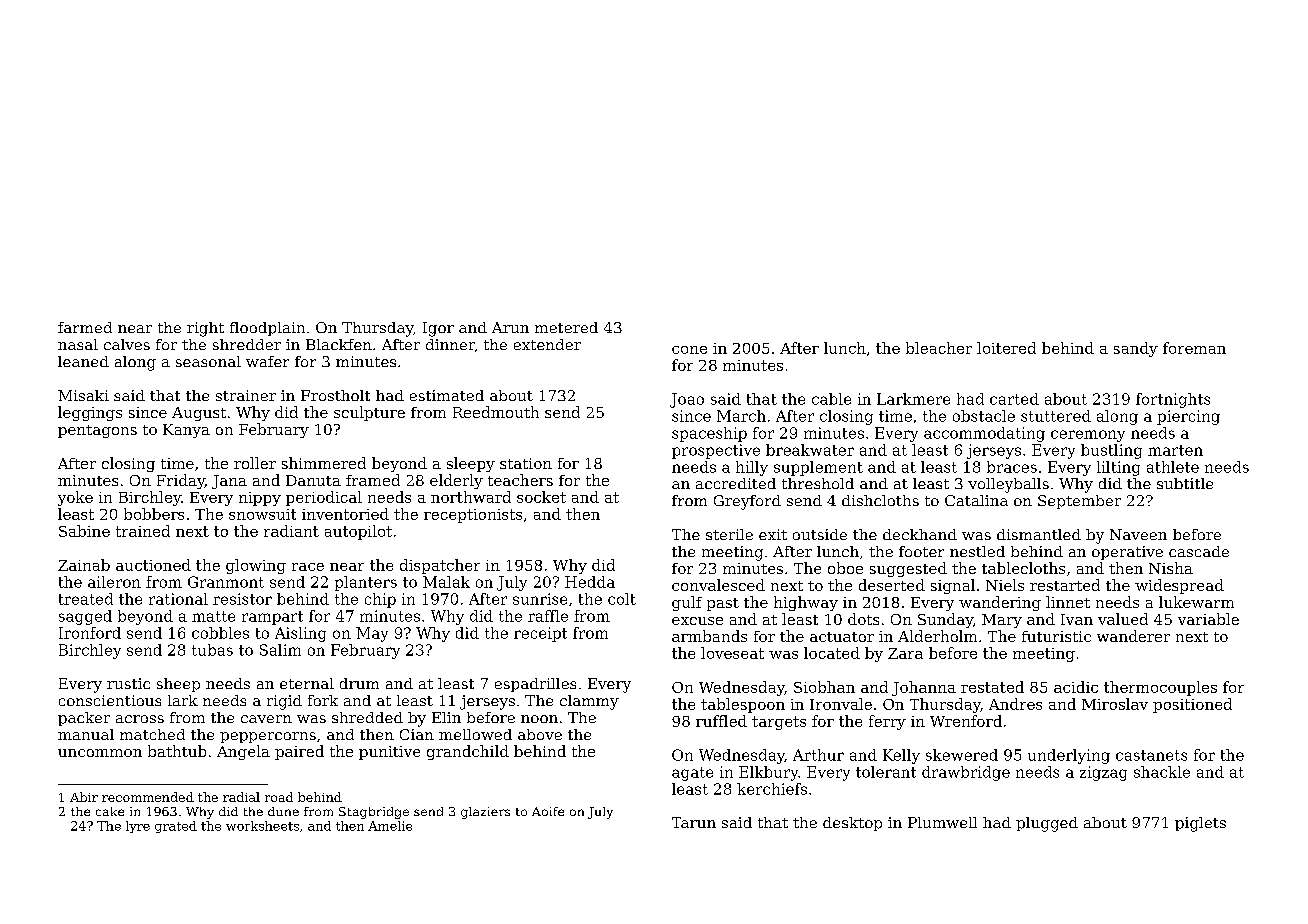 This page has height=924, width=1308. I want to click on loitered, so click(1006, 348).
